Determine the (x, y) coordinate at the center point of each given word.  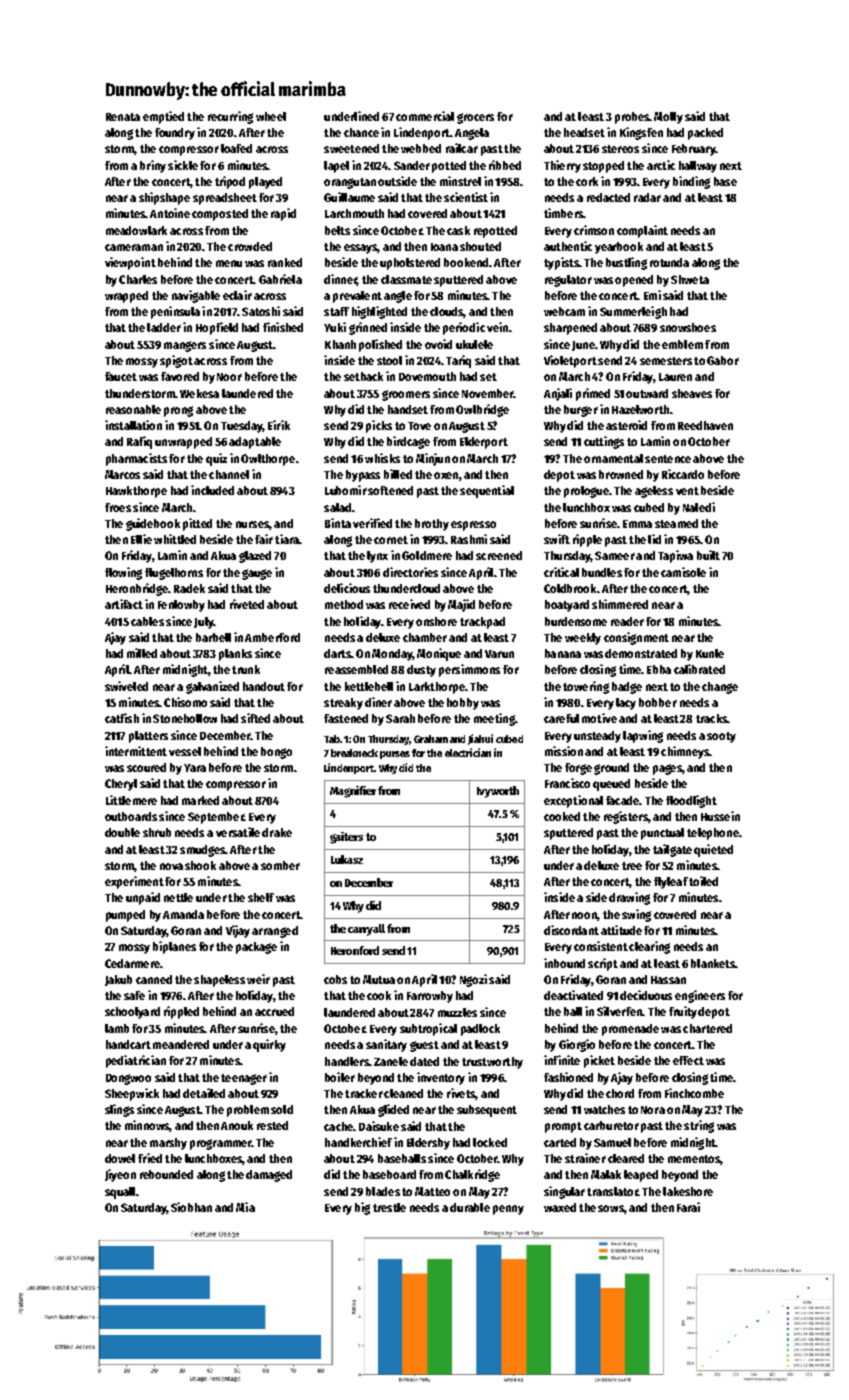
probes (632, 118)
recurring (230, 117)
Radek (189, 588)
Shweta (690, 279)
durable (470, 1207)
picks (379, 426)
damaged (269, 1176)
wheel (271, 116)
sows (611, 1208)
